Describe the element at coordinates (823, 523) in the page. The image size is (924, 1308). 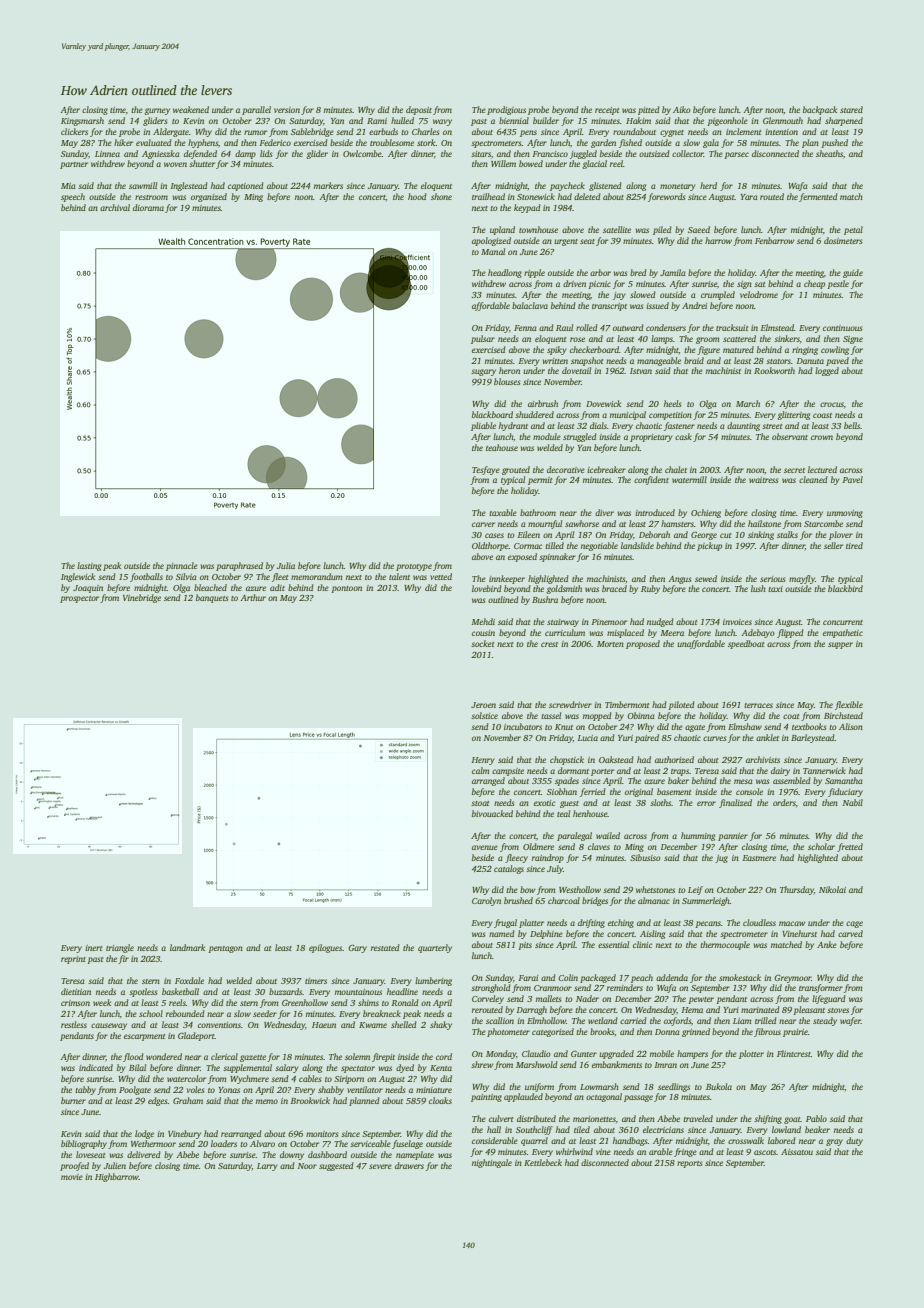
I see `Starcombe` at that location.
